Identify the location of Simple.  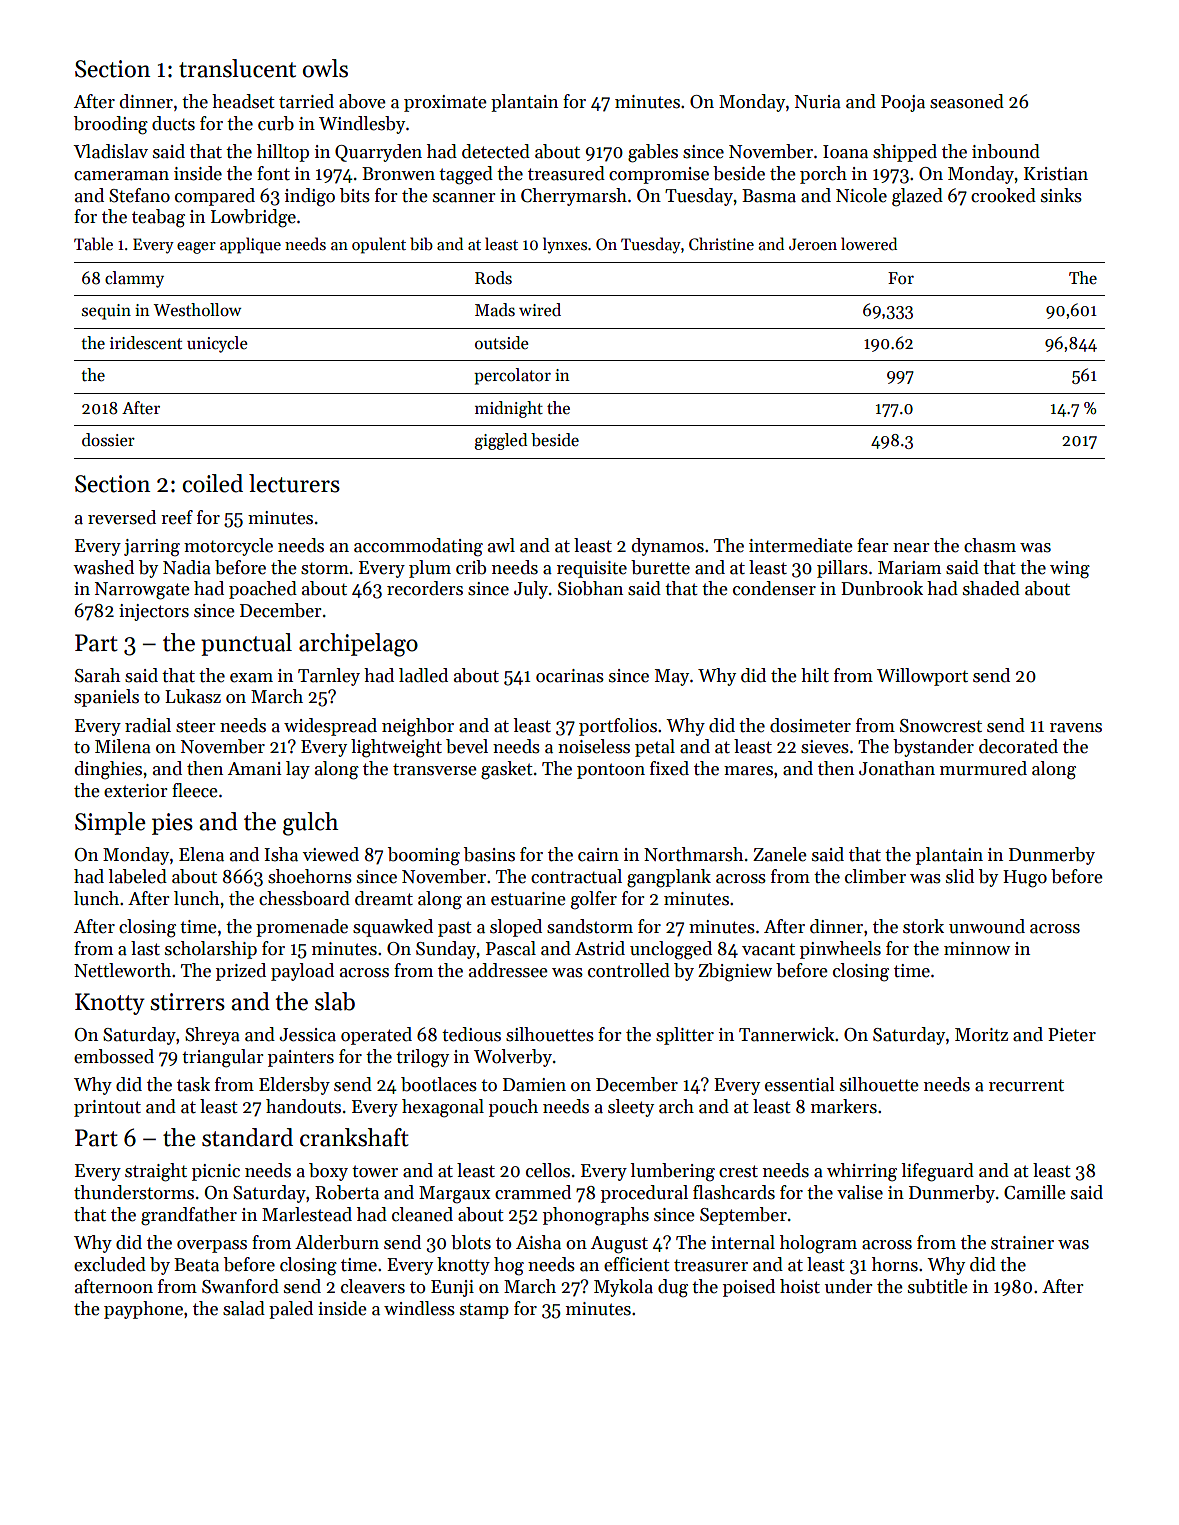
(110, 823).
